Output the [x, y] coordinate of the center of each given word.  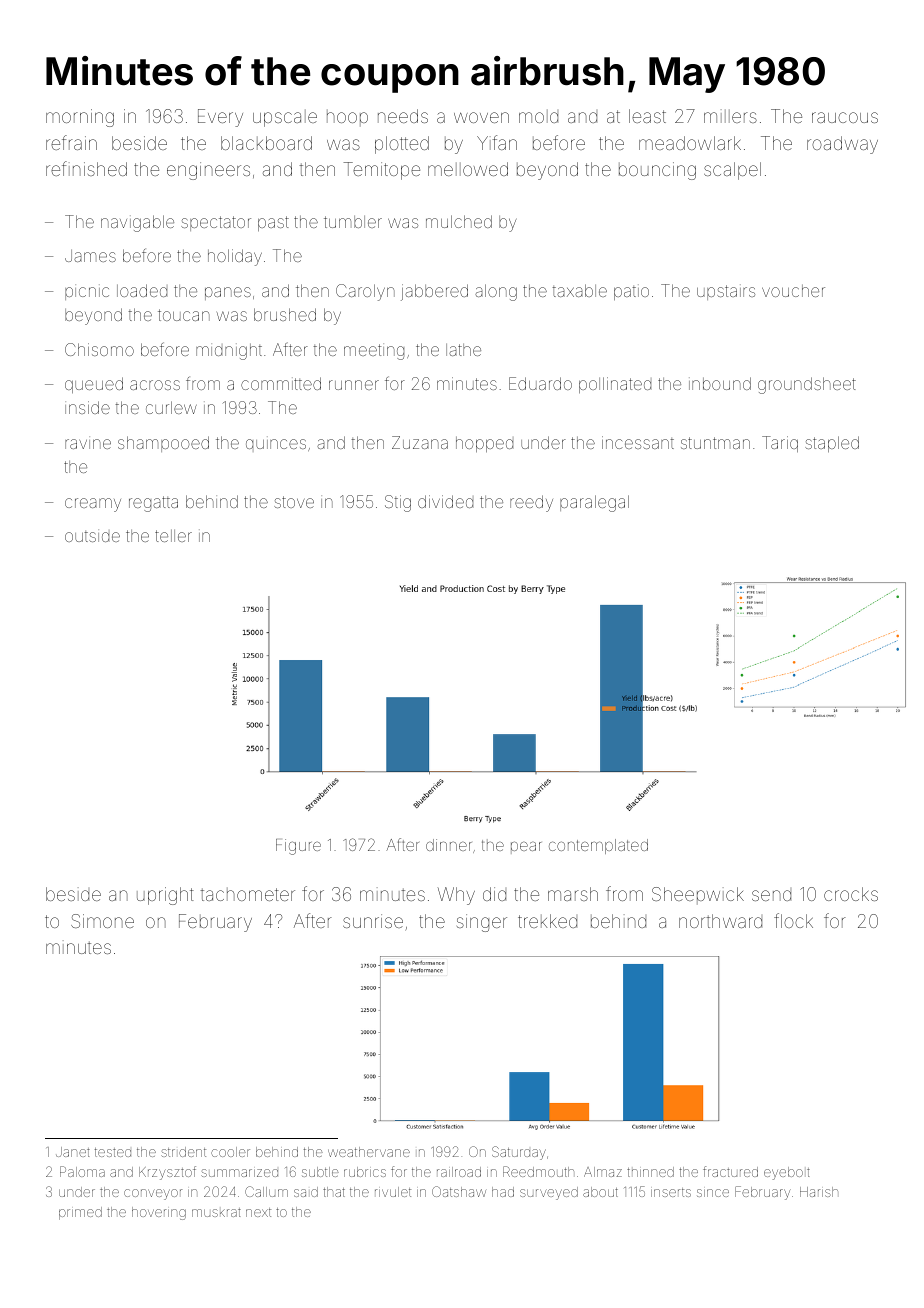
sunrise [373, 921]
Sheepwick [698, 895]
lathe [463, 350]
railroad [459, 1172]
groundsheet [807, 385]
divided [445, 501]
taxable [579, 290]
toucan [184, 315]
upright [165, 896]
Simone [102, 921]
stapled [832, 444]
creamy [93, 505]
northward [720, 921]
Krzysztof [167, 1173]
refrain [71, 142]
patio [631, 293]
